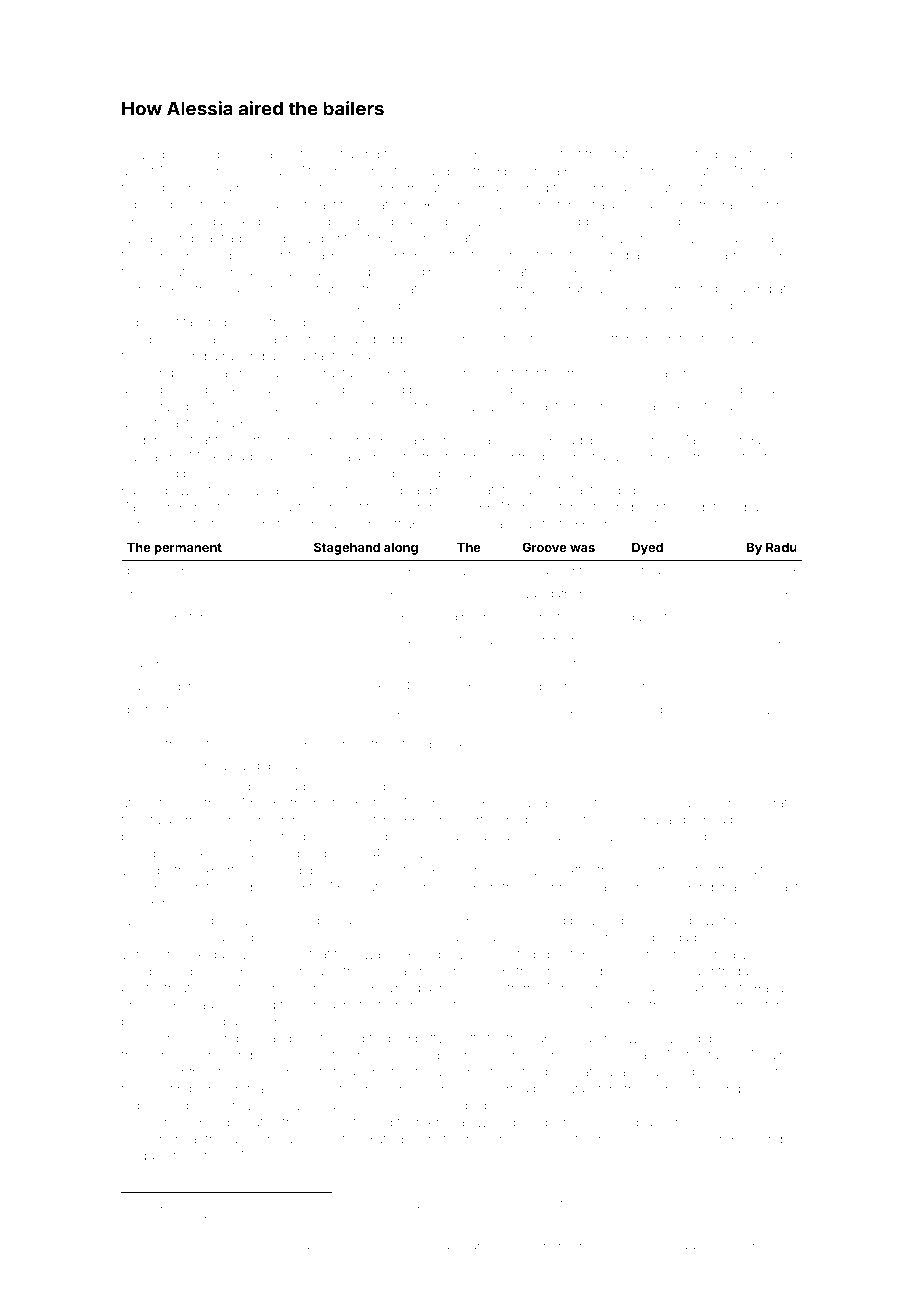 This screenshot has width=924, height=1314. Describe the element at coordinates (370, 406) in the screenshot. I see `wife` at that location.
